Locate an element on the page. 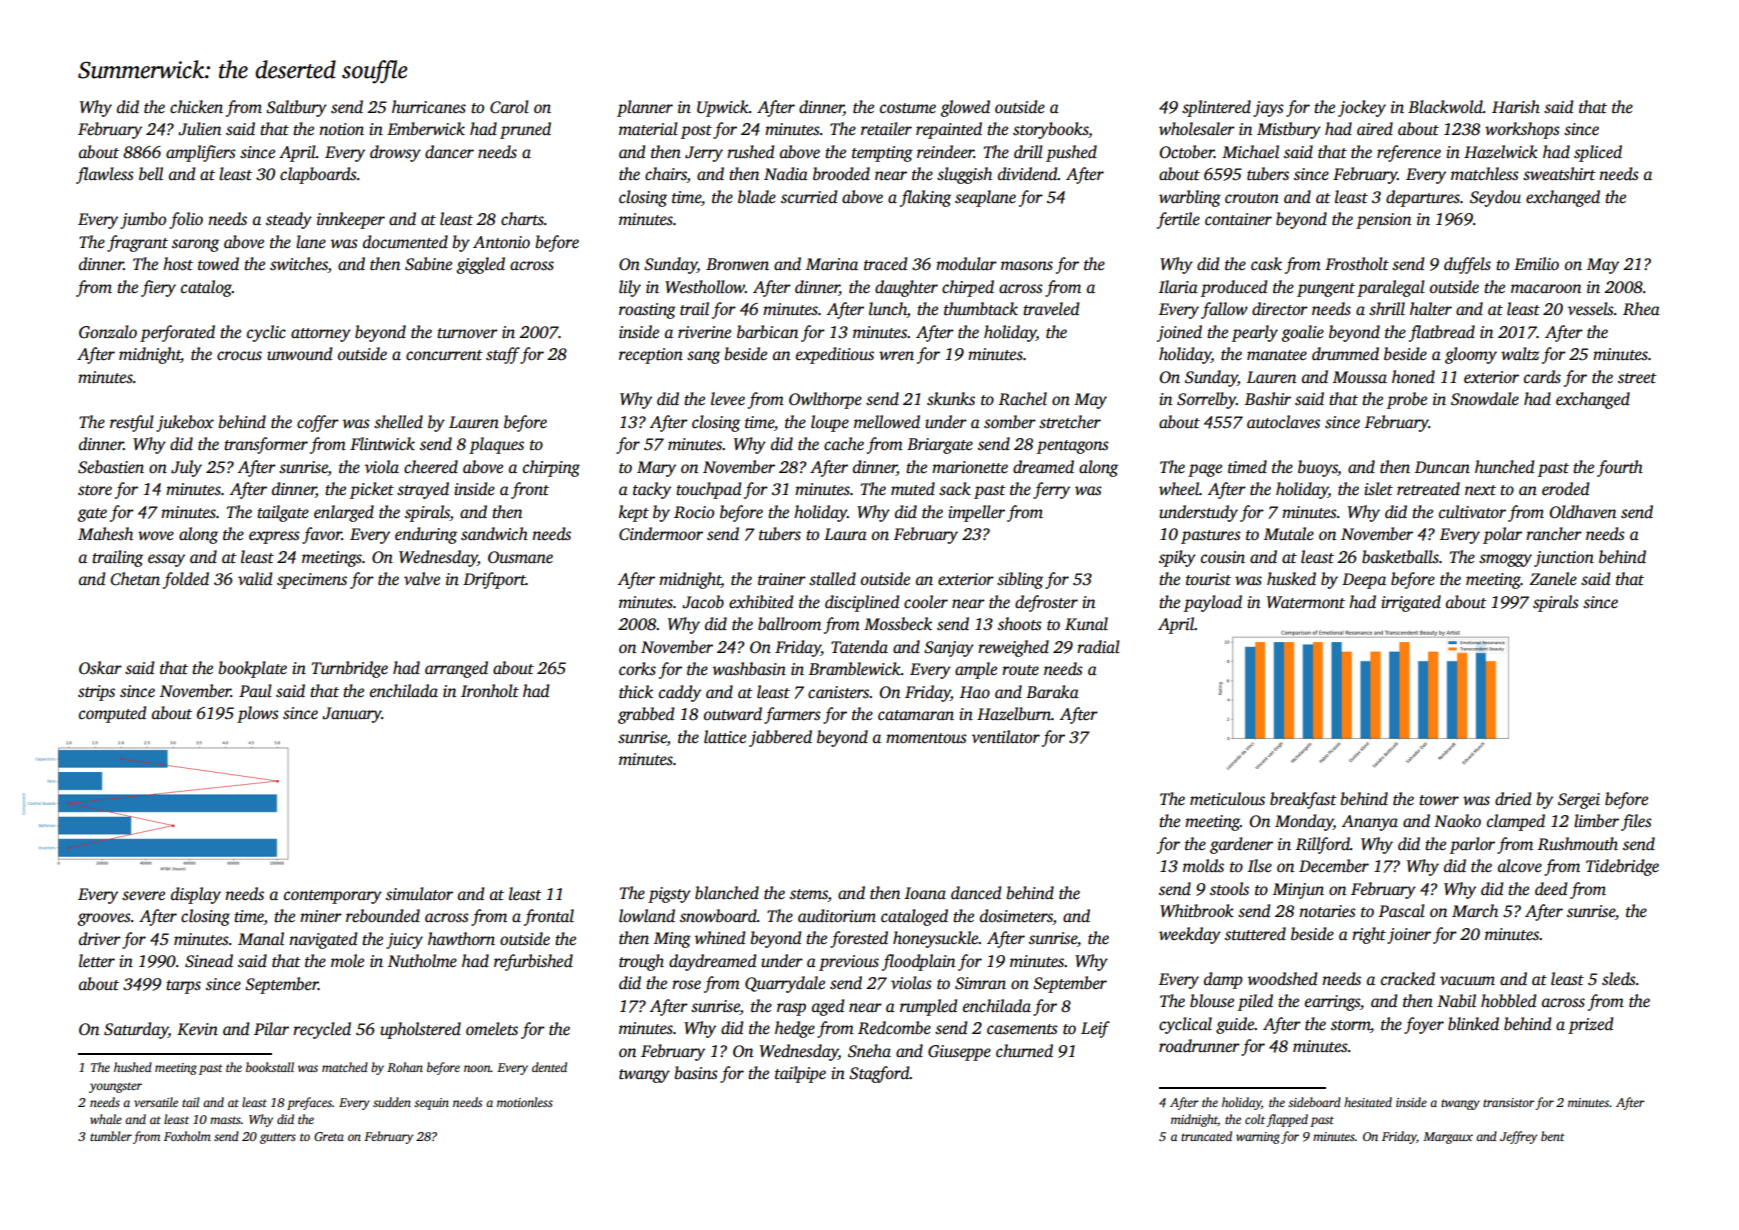 The width and height of the document is (1739, 1230). Blackwold is located at coordinates (1445, 107).
